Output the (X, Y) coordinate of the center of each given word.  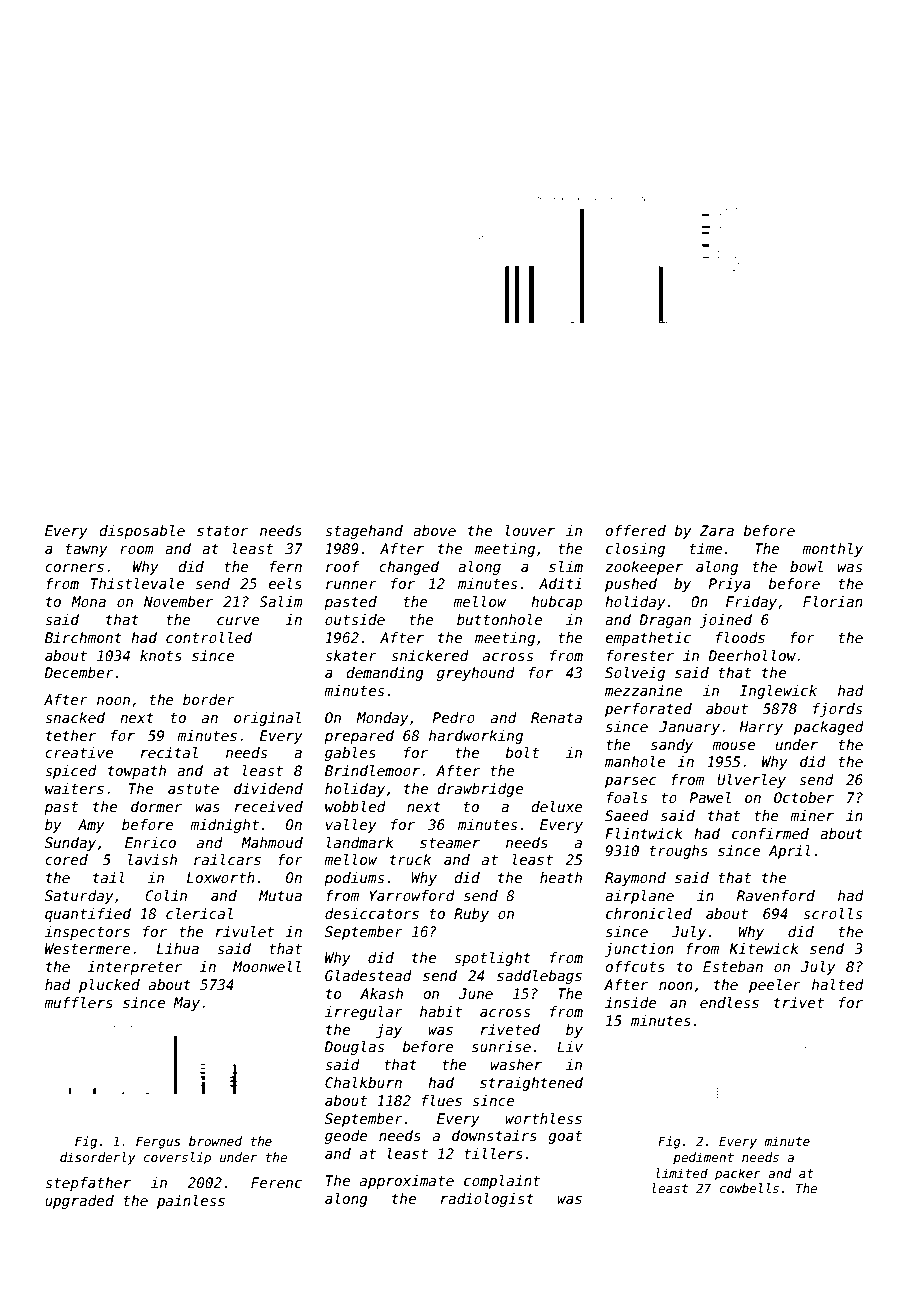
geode (346, 1137)
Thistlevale (137, 583)
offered (635, 530)
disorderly (98, 1158)
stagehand (364, 532)
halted (838, 984)
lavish (152, 859)
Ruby (471, 915)
